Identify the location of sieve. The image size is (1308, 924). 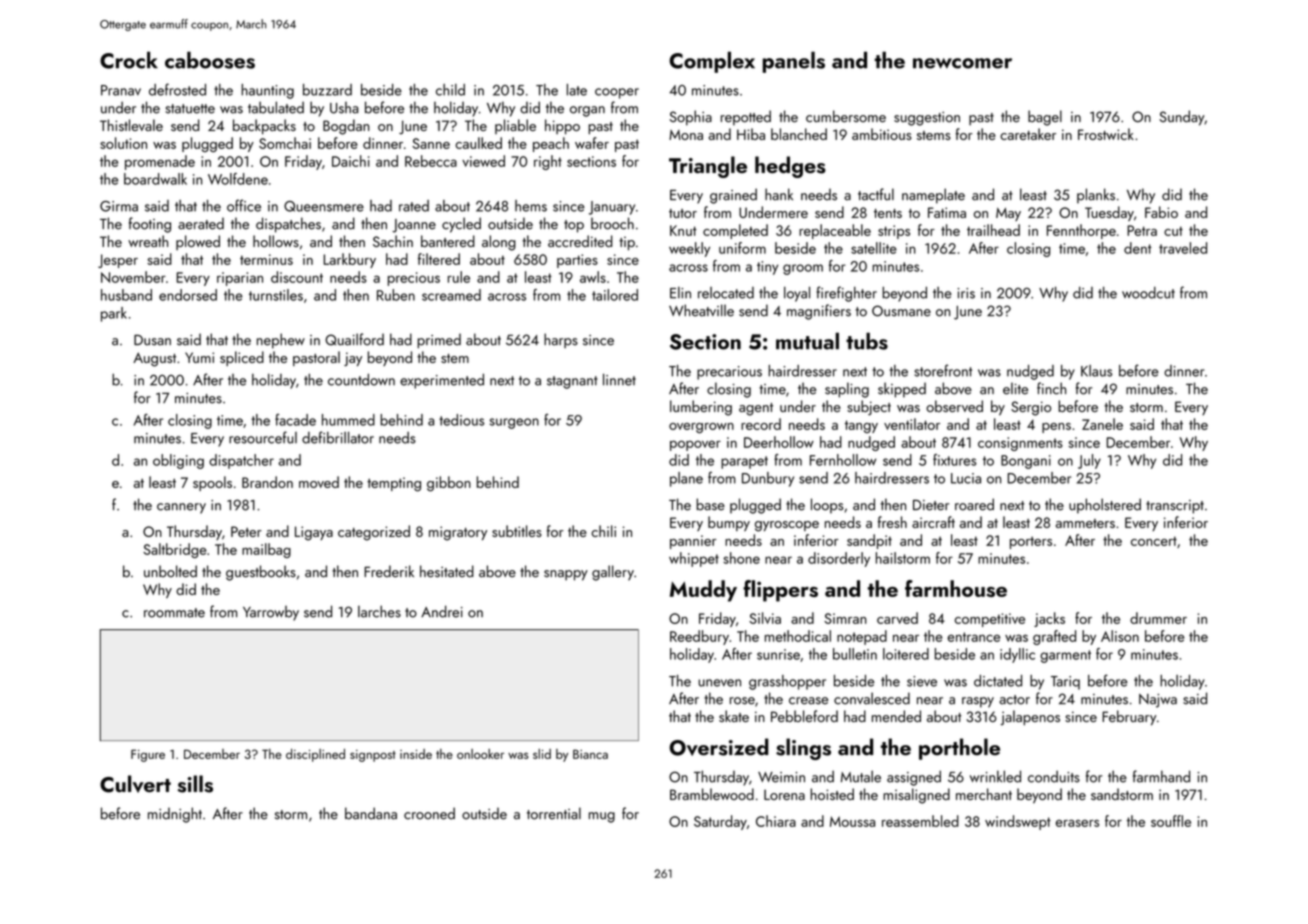
(922, 681).
